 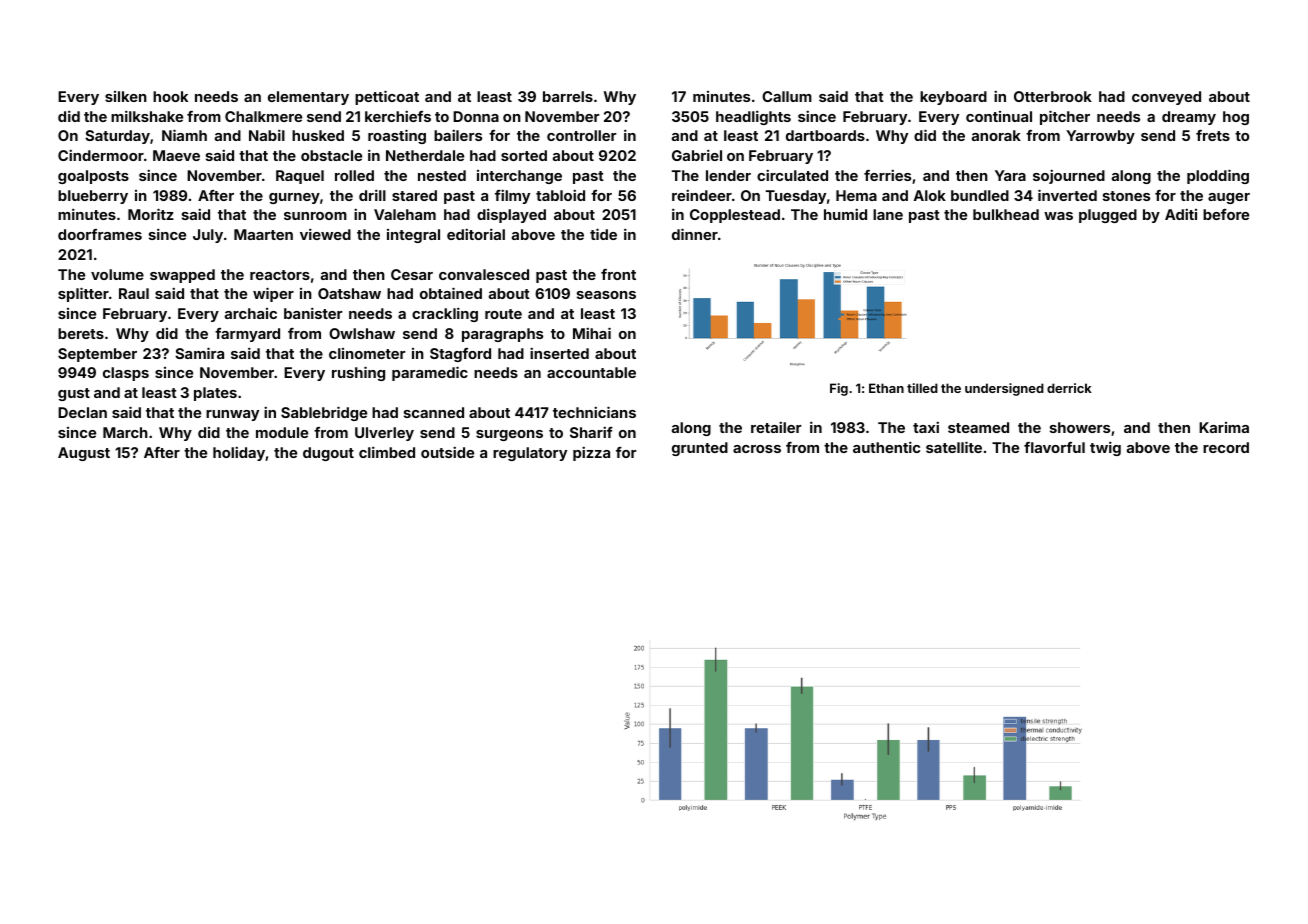 I want to click on silken, so click(x=126, y=96).
